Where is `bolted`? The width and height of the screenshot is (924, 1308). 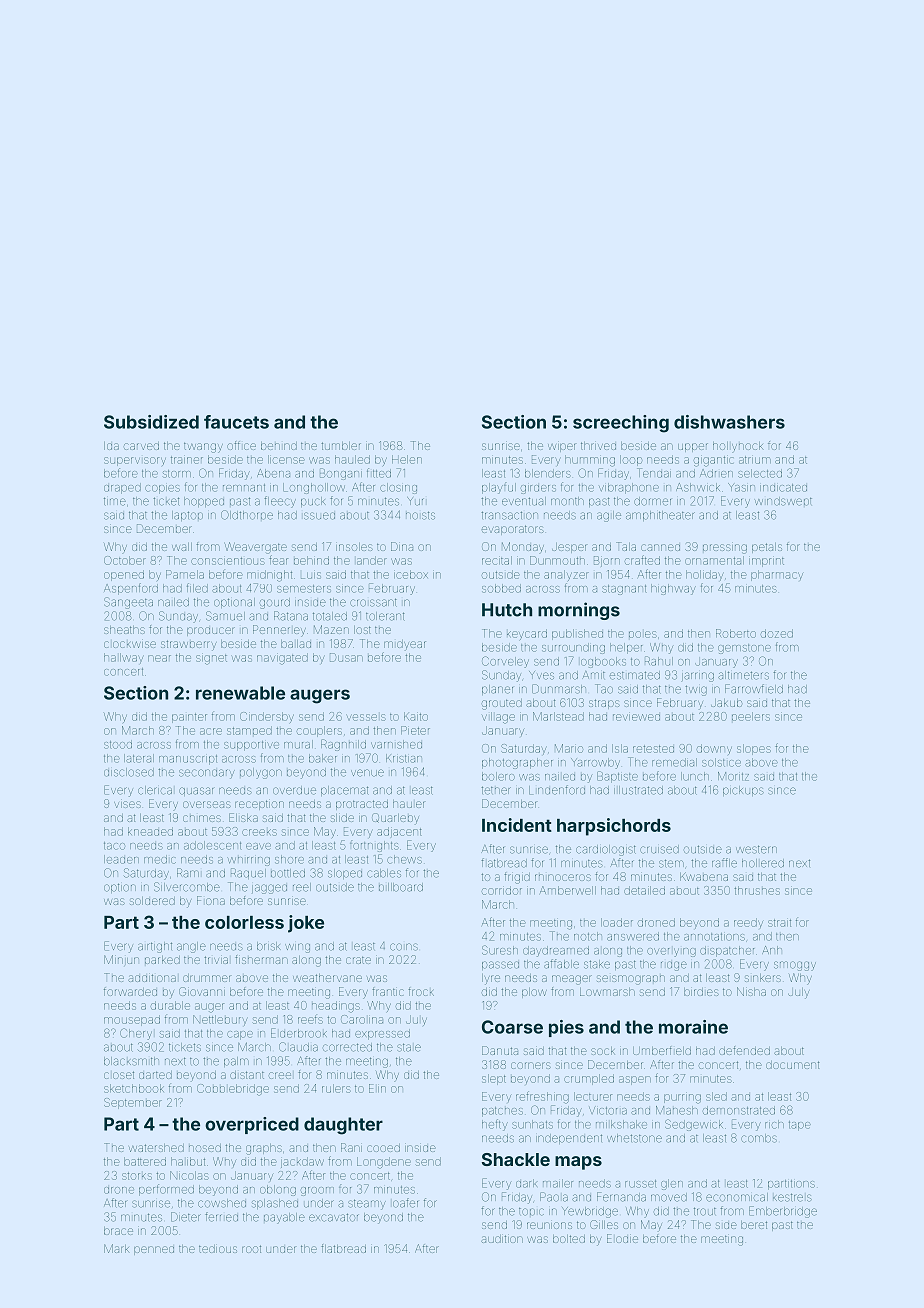
bolted is located at coordinates (569, 1239).
